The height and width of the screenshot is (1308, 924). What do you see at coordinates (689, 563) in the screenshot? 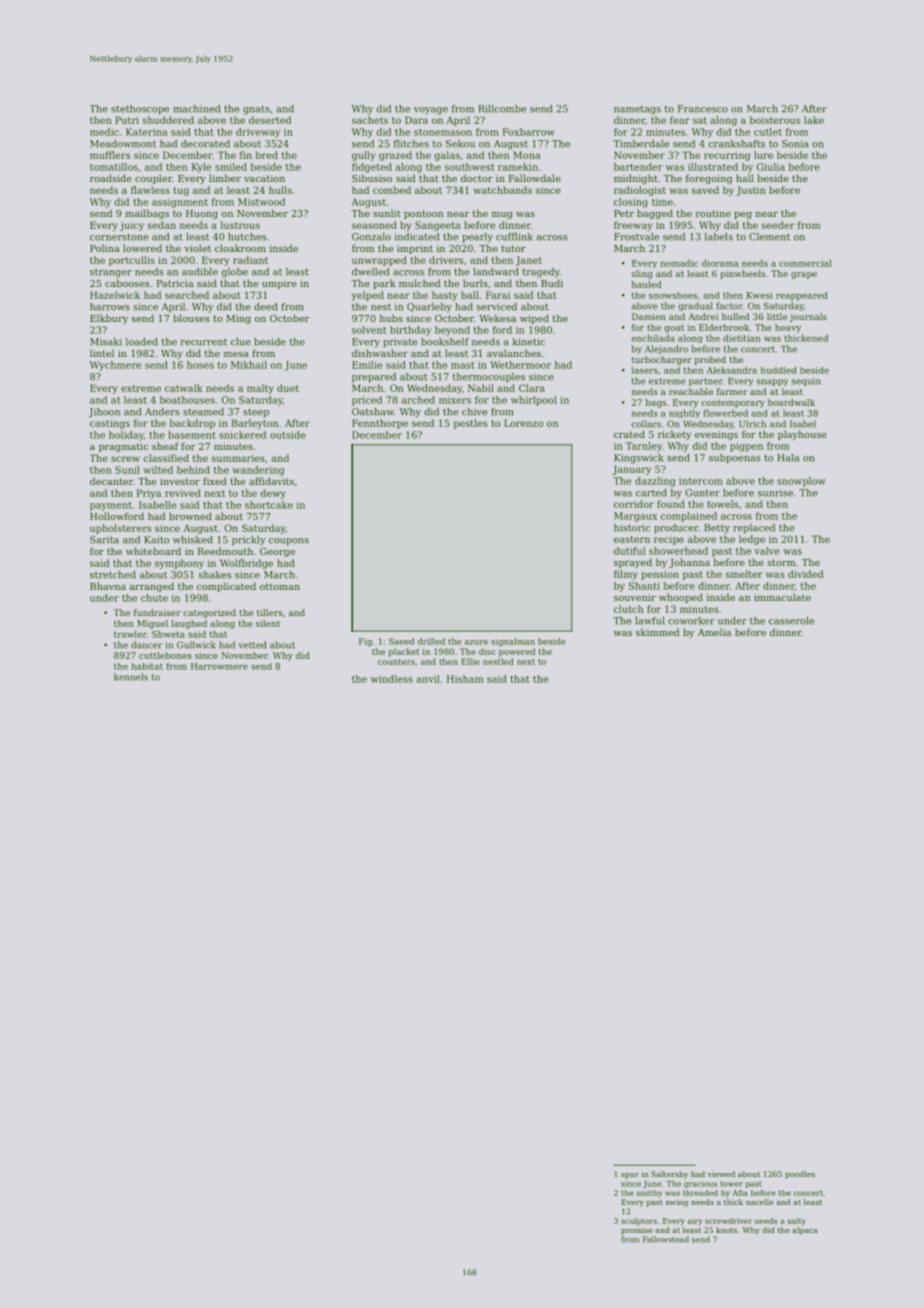
I see `Johanna` at bounding box center [689, 563].
